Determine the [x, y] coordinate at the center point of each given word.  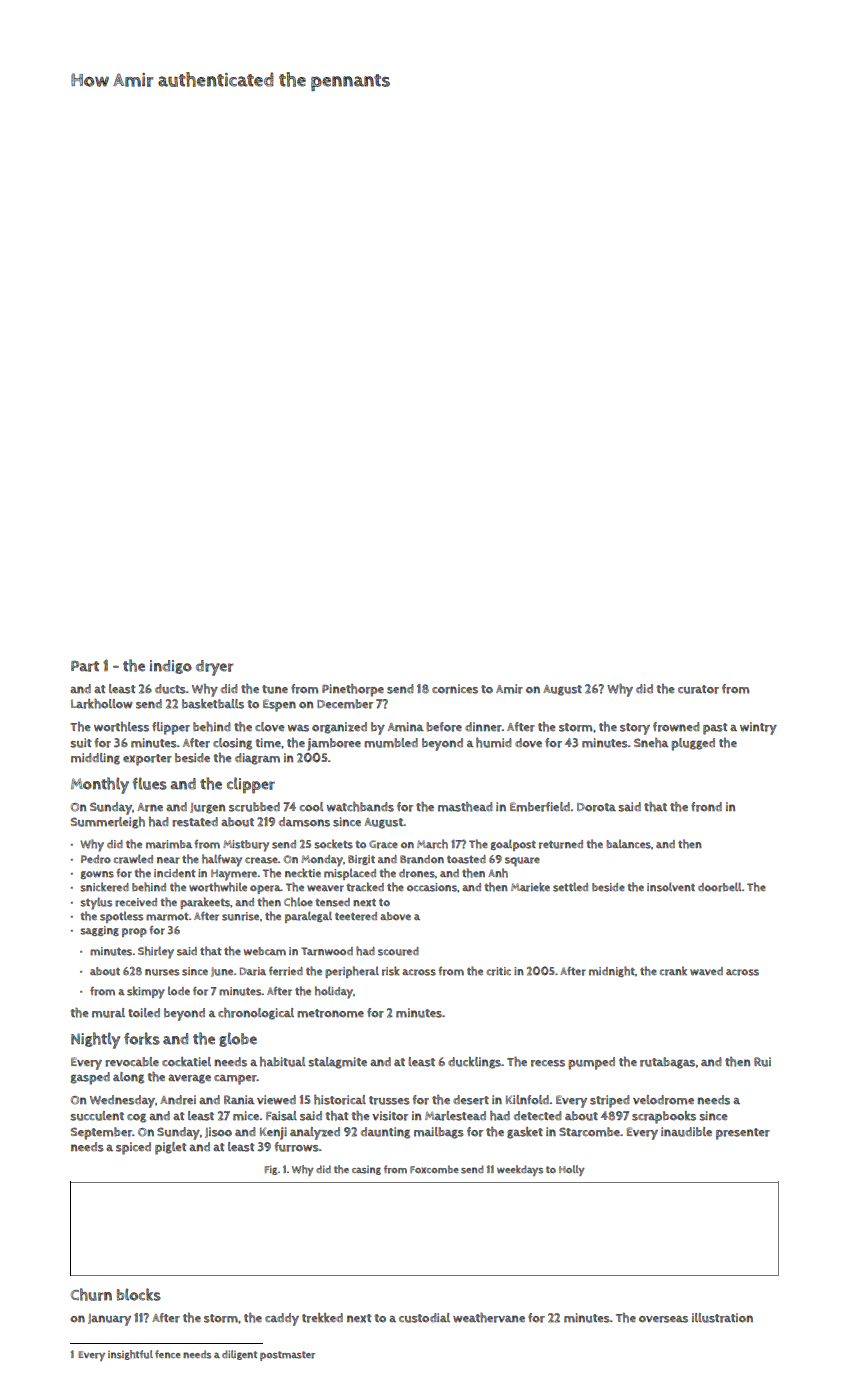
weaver [325, 888]
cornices [455, 689]
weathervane [489, 1318]
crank [673, 971]
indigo [171, 667]
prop [134, 932]
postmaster [287, 1356]
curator [698, 689]
